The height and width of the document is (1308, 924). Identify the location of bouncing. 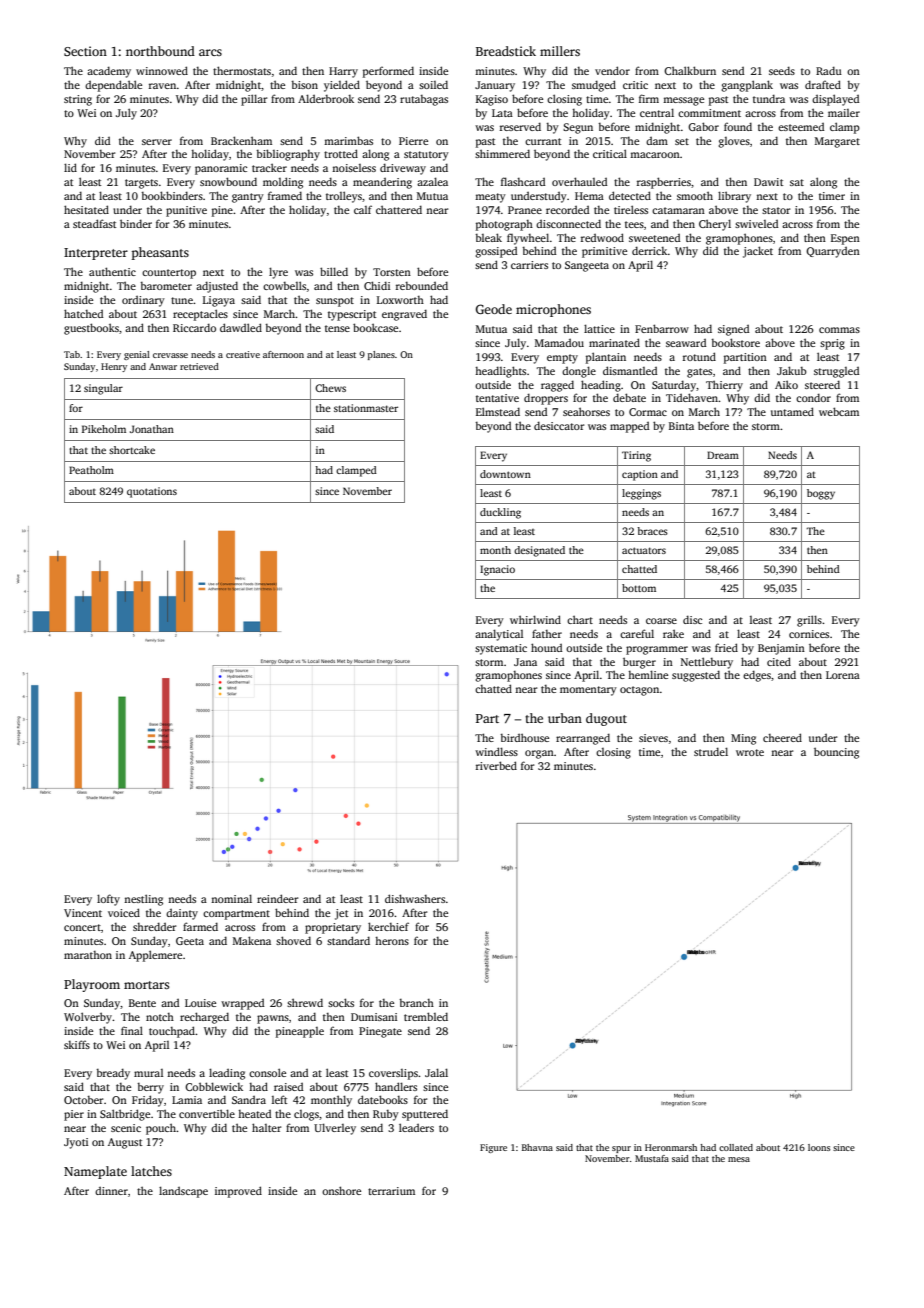
(836, 753).
